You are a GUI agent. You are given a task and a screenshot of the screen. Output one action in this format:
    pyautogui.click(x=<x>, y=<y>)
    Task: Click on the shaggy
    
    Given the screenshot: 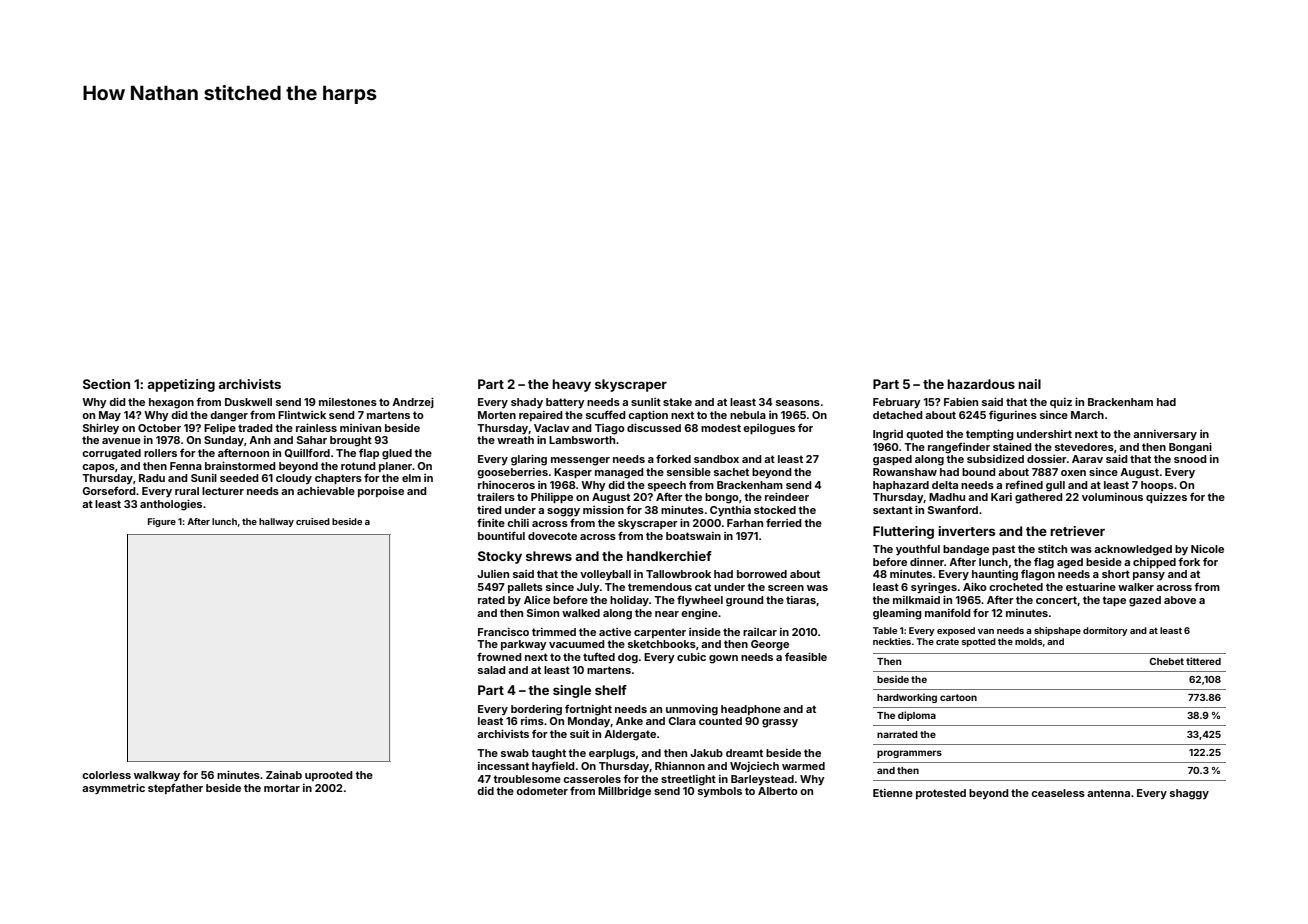 What is the action you would take?
    pyautogui.click(x=1189, y=794)
